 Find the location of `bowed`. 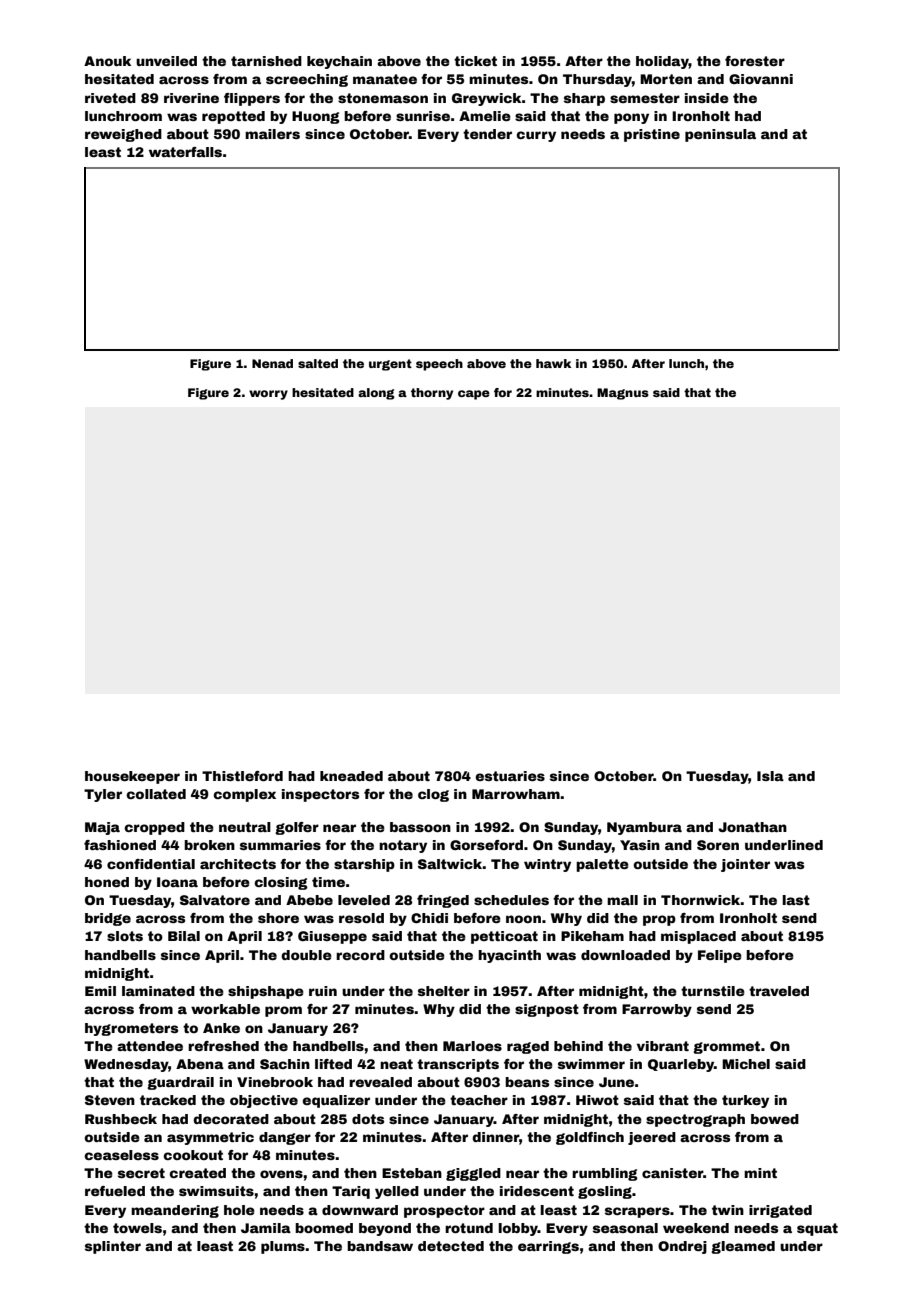

bowed is located at coordinates (775, 1119).
